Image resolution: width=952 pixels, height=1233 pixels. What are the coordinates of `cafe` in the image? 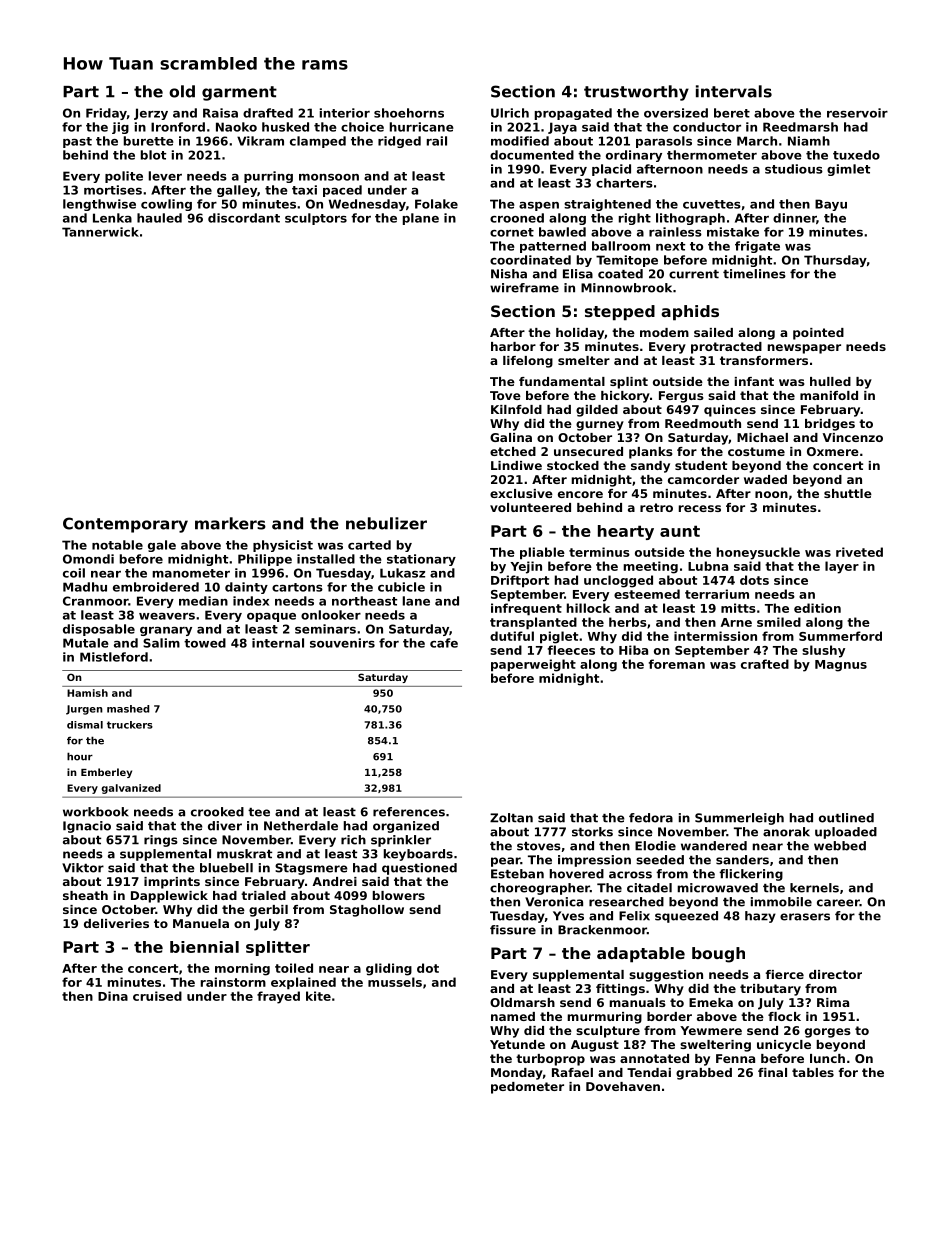 It's located at (444, 643).
